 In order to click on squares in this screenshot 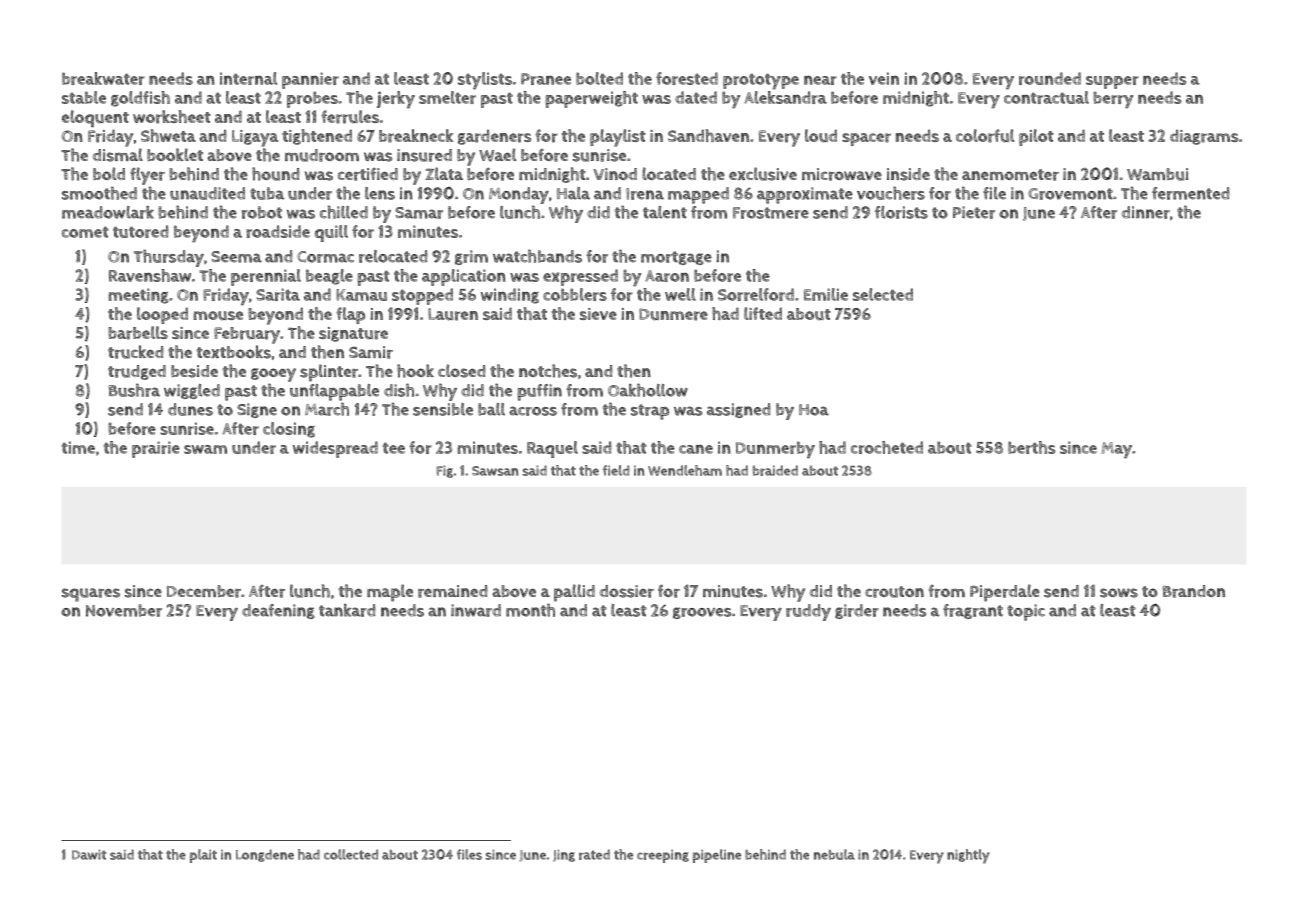, I will do `click(91, 595)`.
